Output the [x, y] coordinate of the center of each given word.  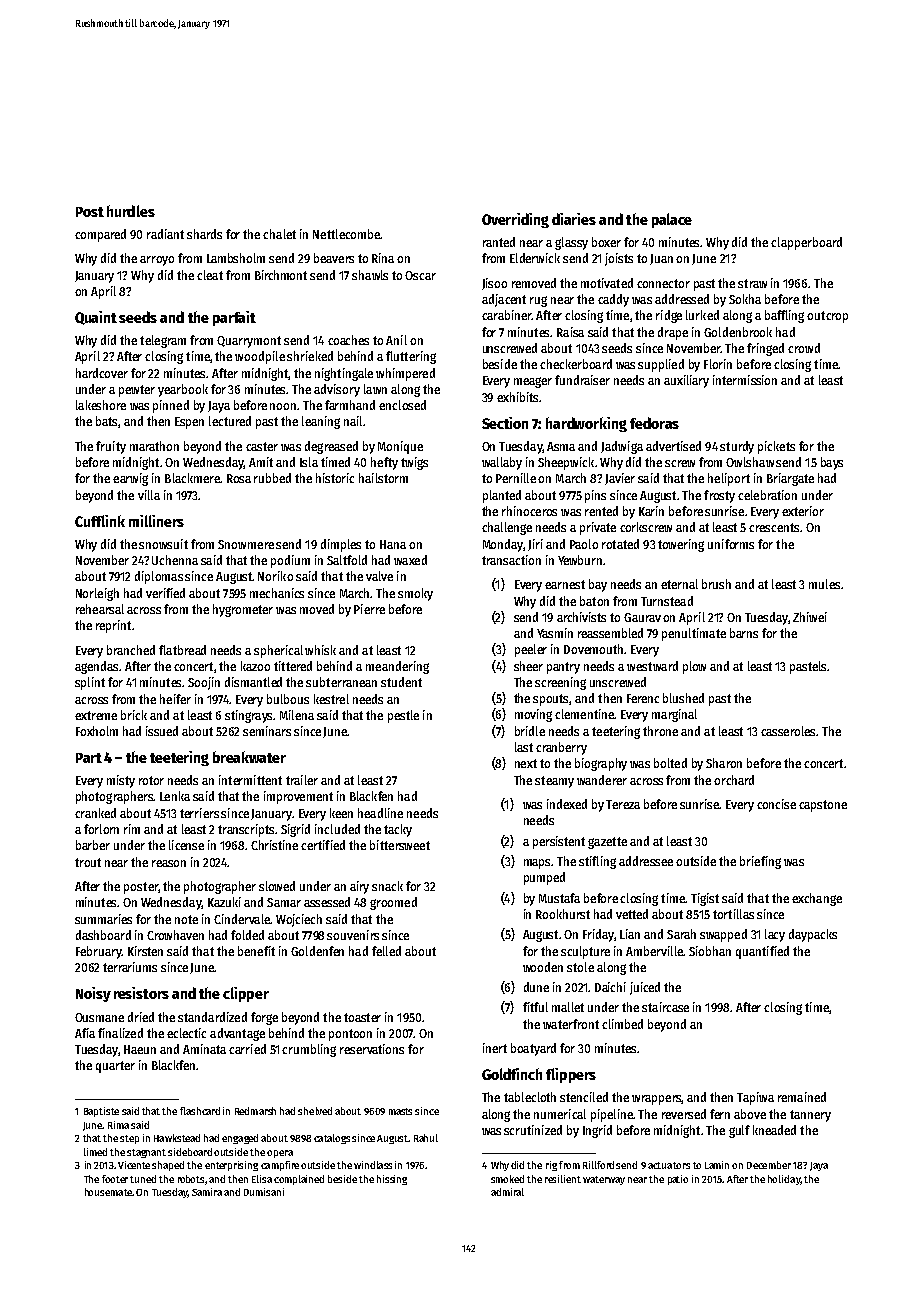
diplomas [159, 577]
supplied [661, 365]
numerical [560, 1114]
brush [716, 584]
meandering [397, 667]
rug [538, 301]
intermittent [250, 780]
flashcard [200, 1111]
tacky [398, 830]
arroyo [157, 261]
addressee [646, 861]
